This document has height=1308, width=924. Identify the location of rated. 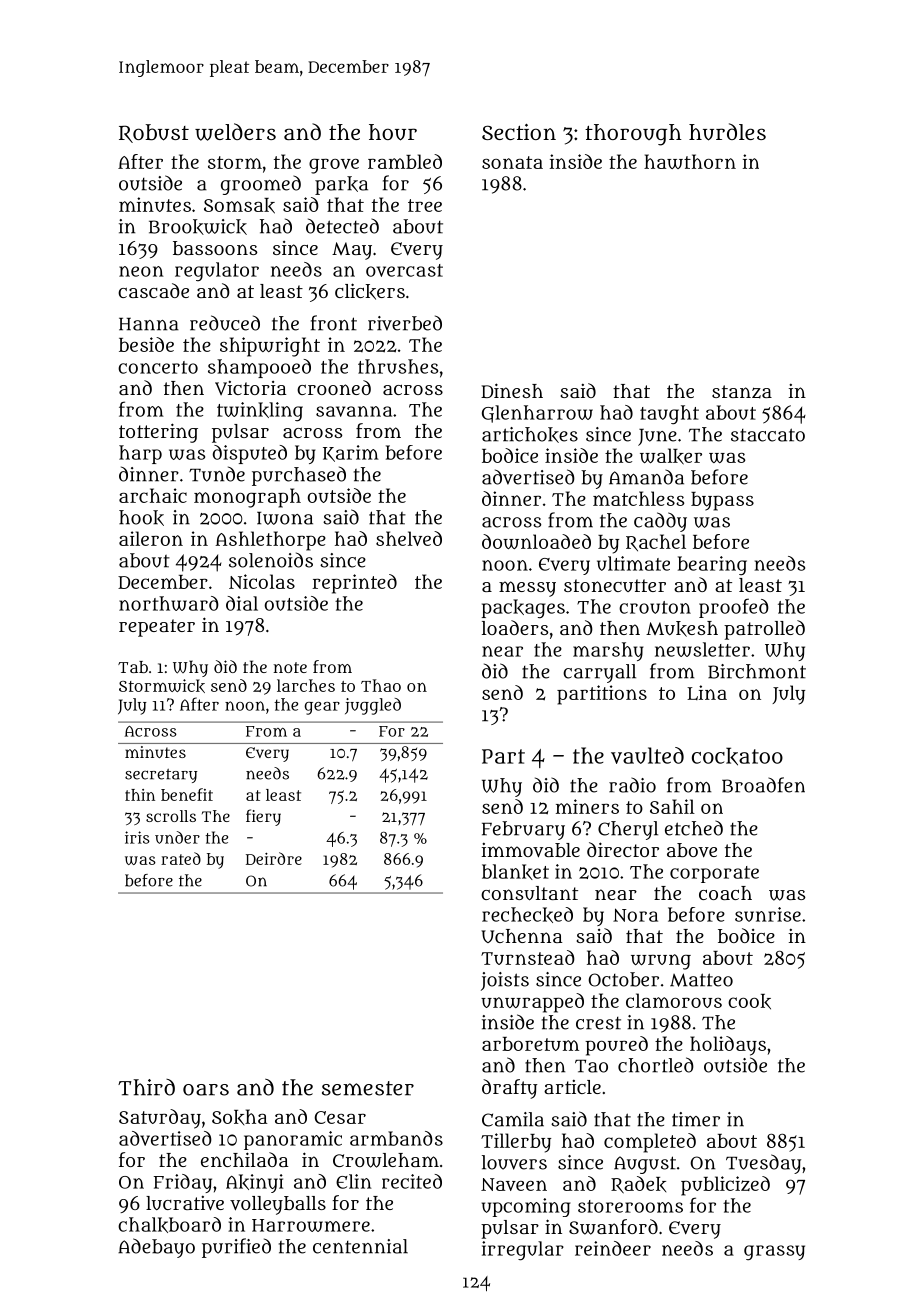
(181, 858).
